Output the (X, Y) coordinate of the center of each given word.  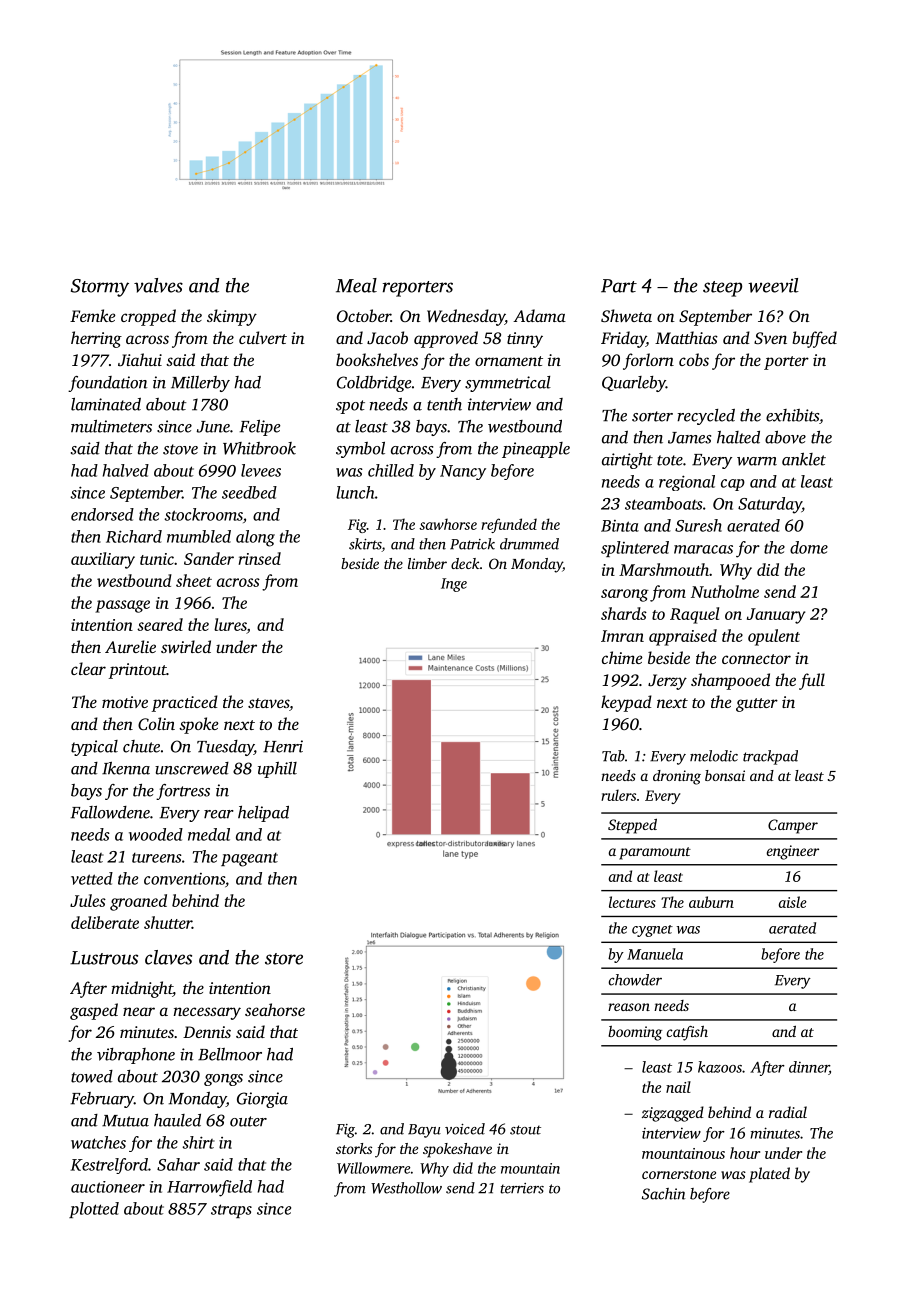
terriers (522, 1188)
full (812, 681)
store (284, 959)
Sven (770, 338)
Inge (454, 585)
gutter (757, 705)
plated (769, 1175)
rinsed (259, 558)
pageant (249, 860)
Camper (793, 826)
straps (231, 1211)
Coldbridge (374, 384)
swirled (186, 646)
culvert (263, 337)
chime (622, 657)
